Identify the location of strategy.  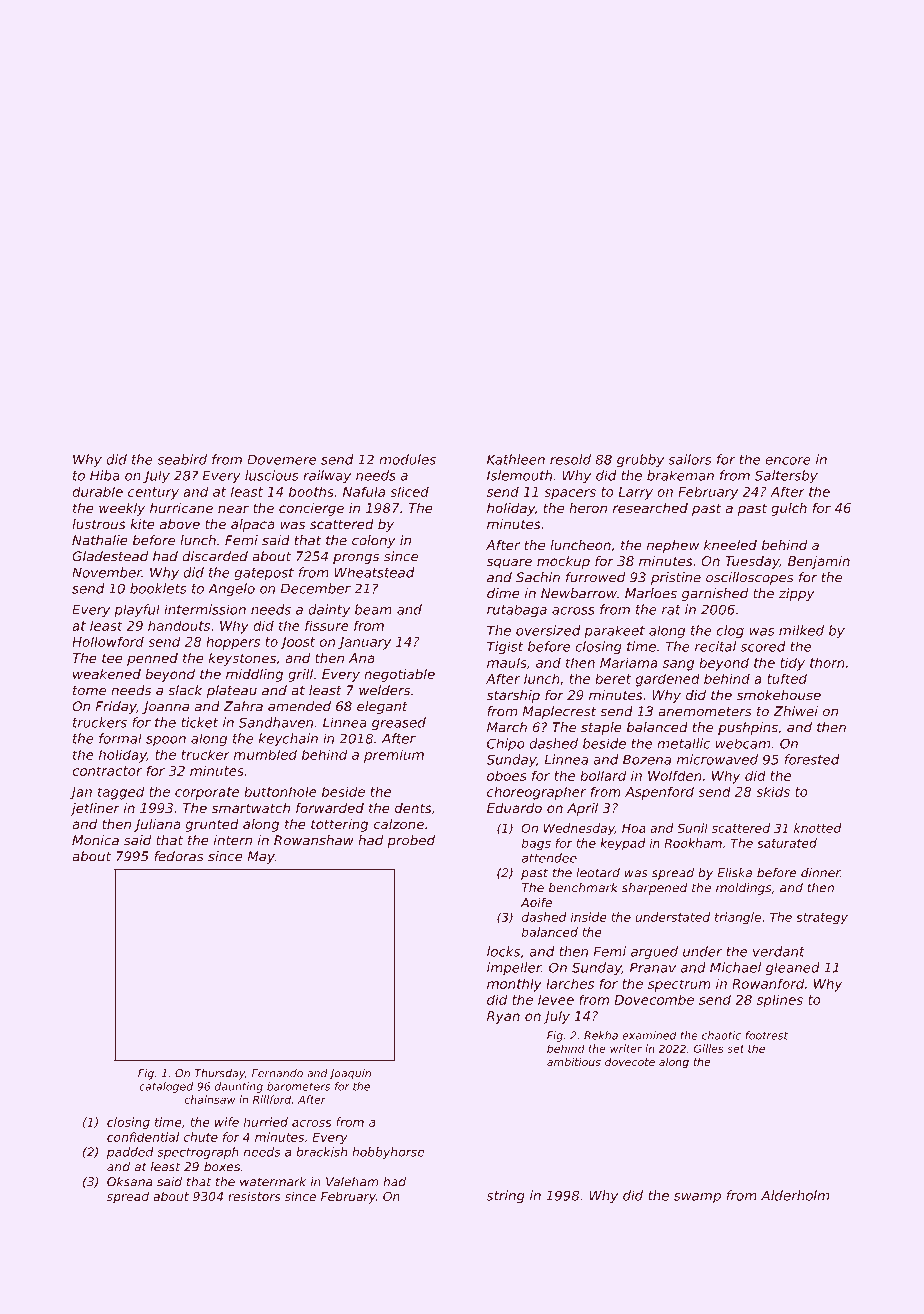
(822, 919).
